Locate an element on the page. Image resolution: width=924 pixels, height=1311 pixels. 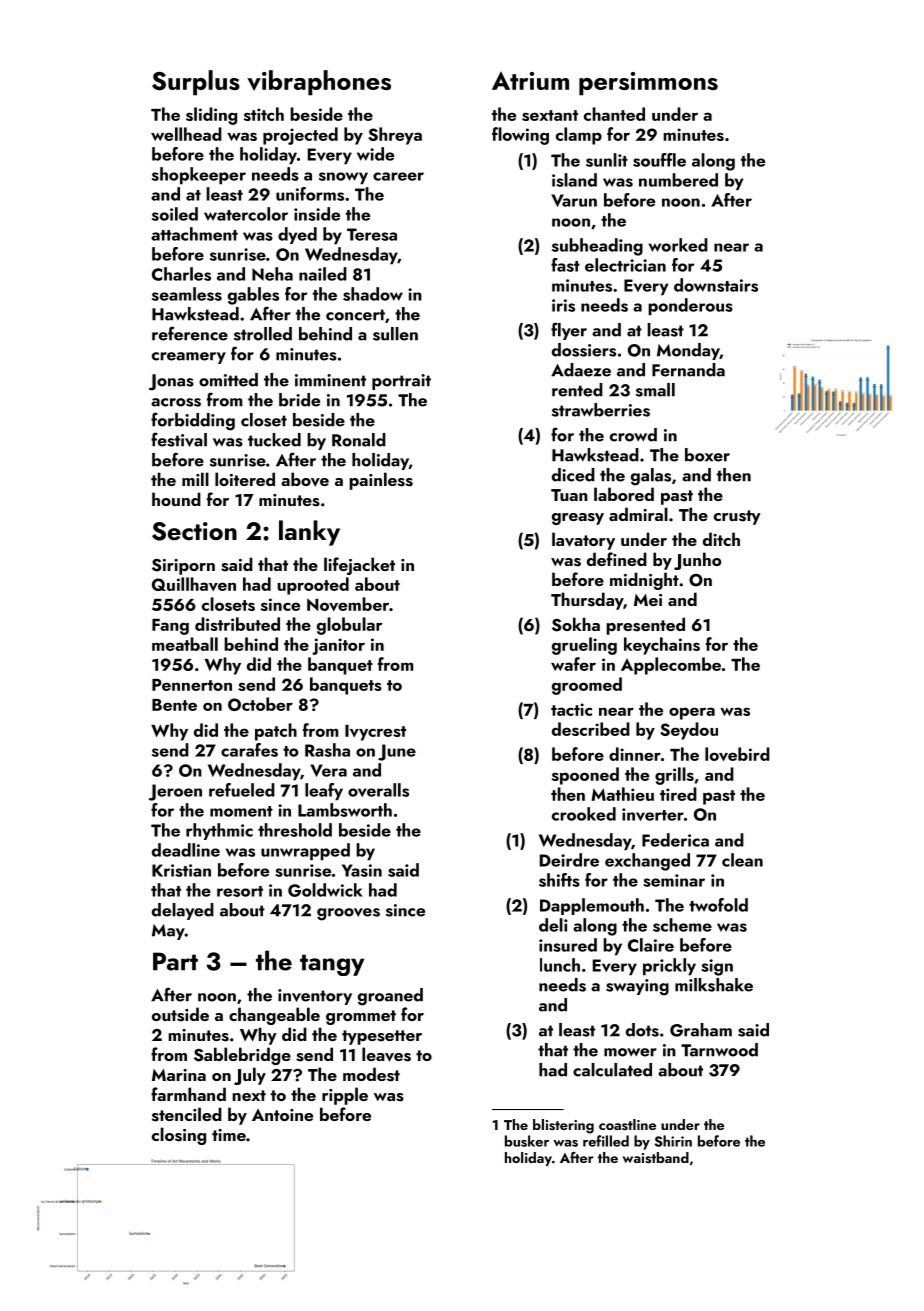
persimmons is located at coordinates (648, 84).
